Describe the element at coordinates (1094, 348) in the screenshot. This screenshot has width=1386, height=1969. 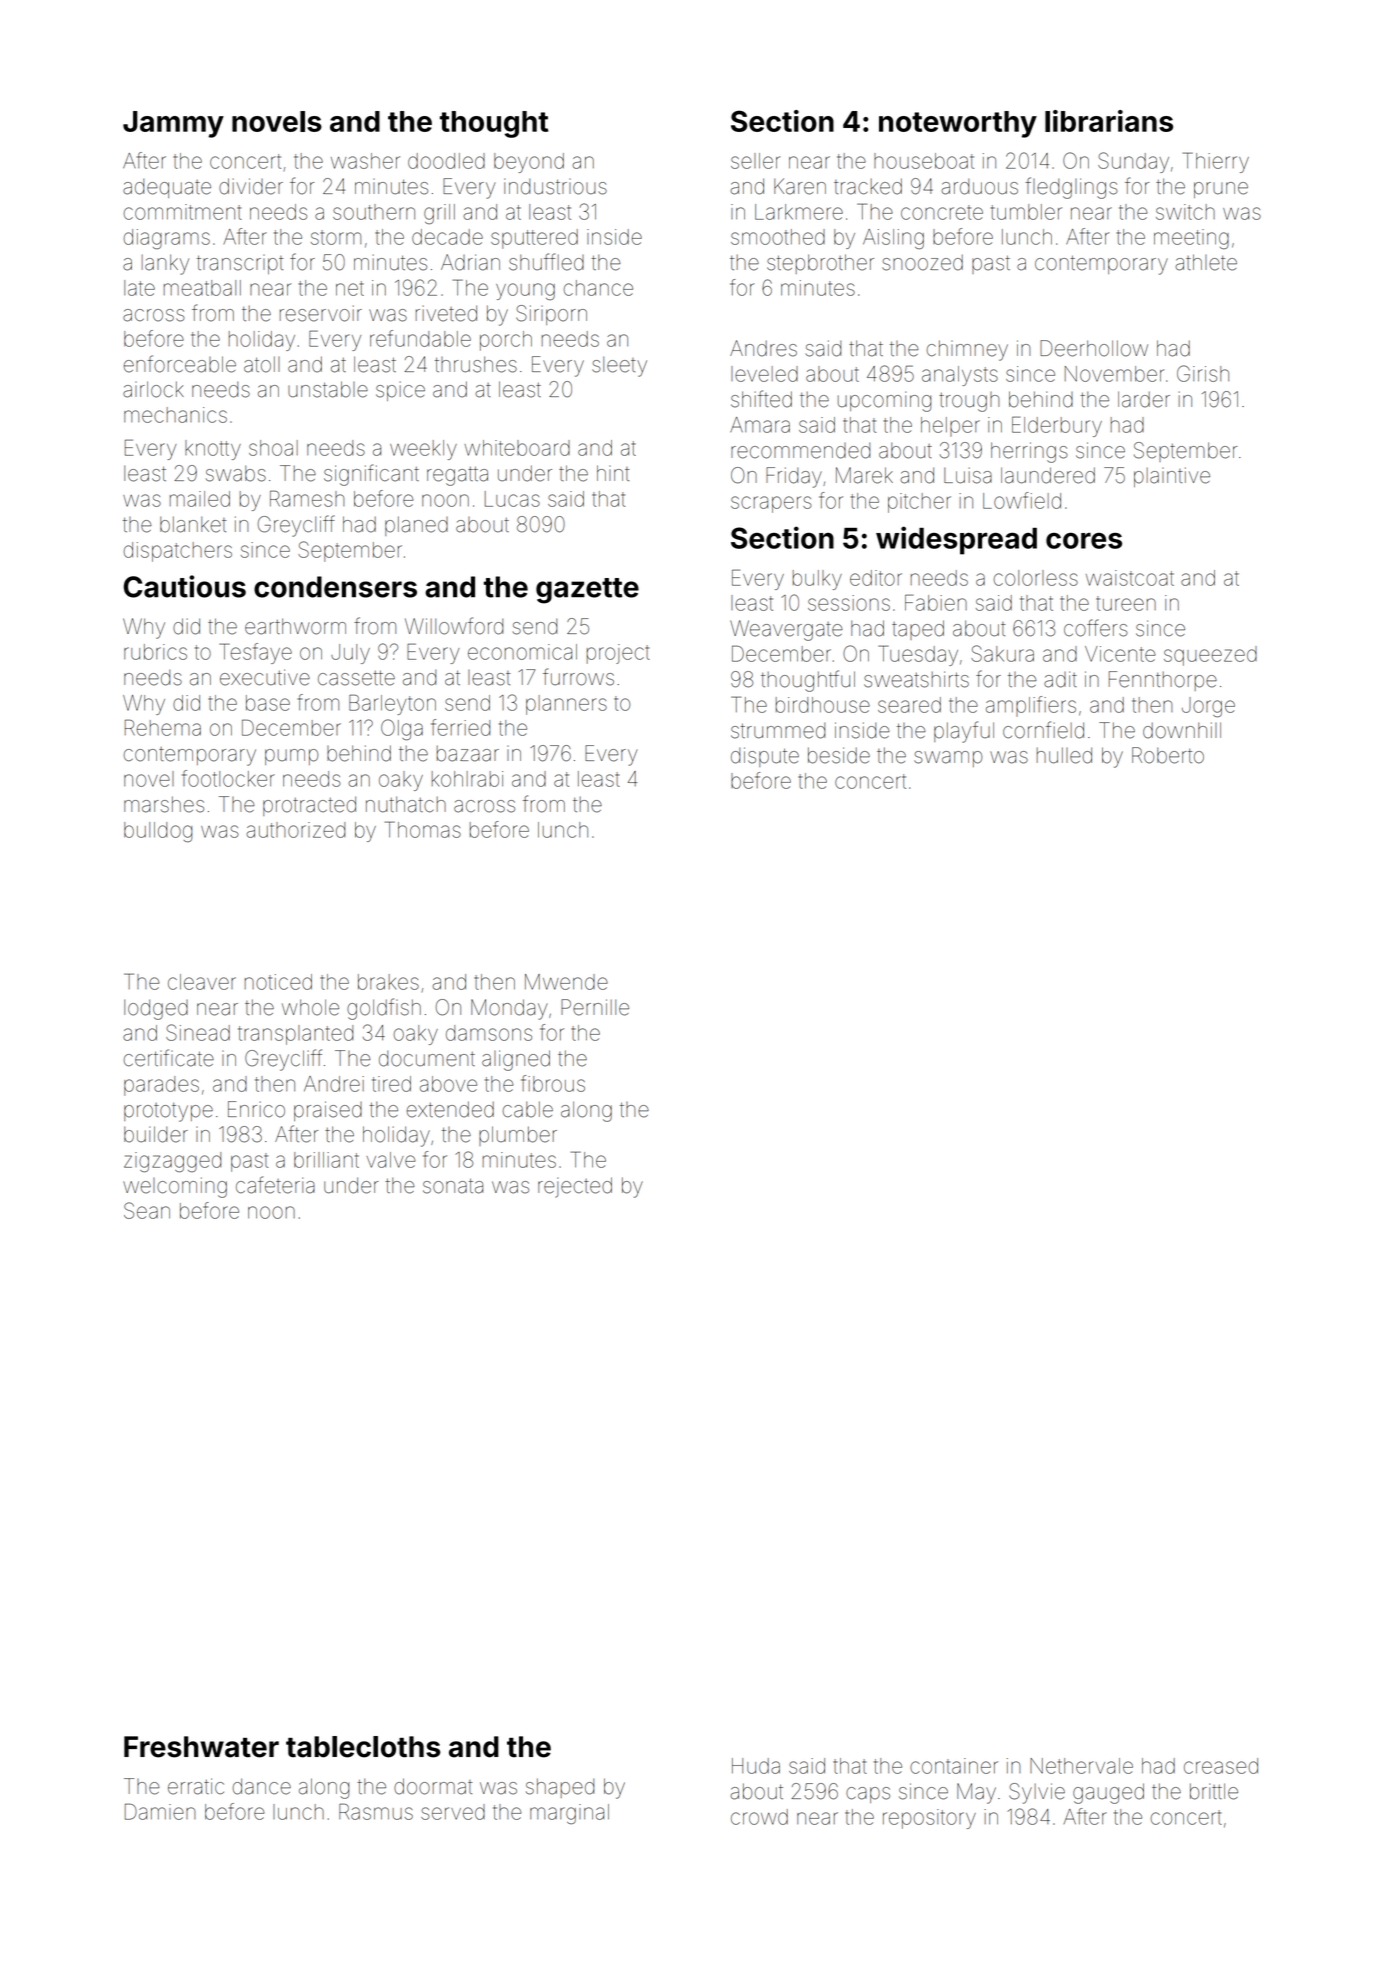
I see `Deerhollow` at that location.
